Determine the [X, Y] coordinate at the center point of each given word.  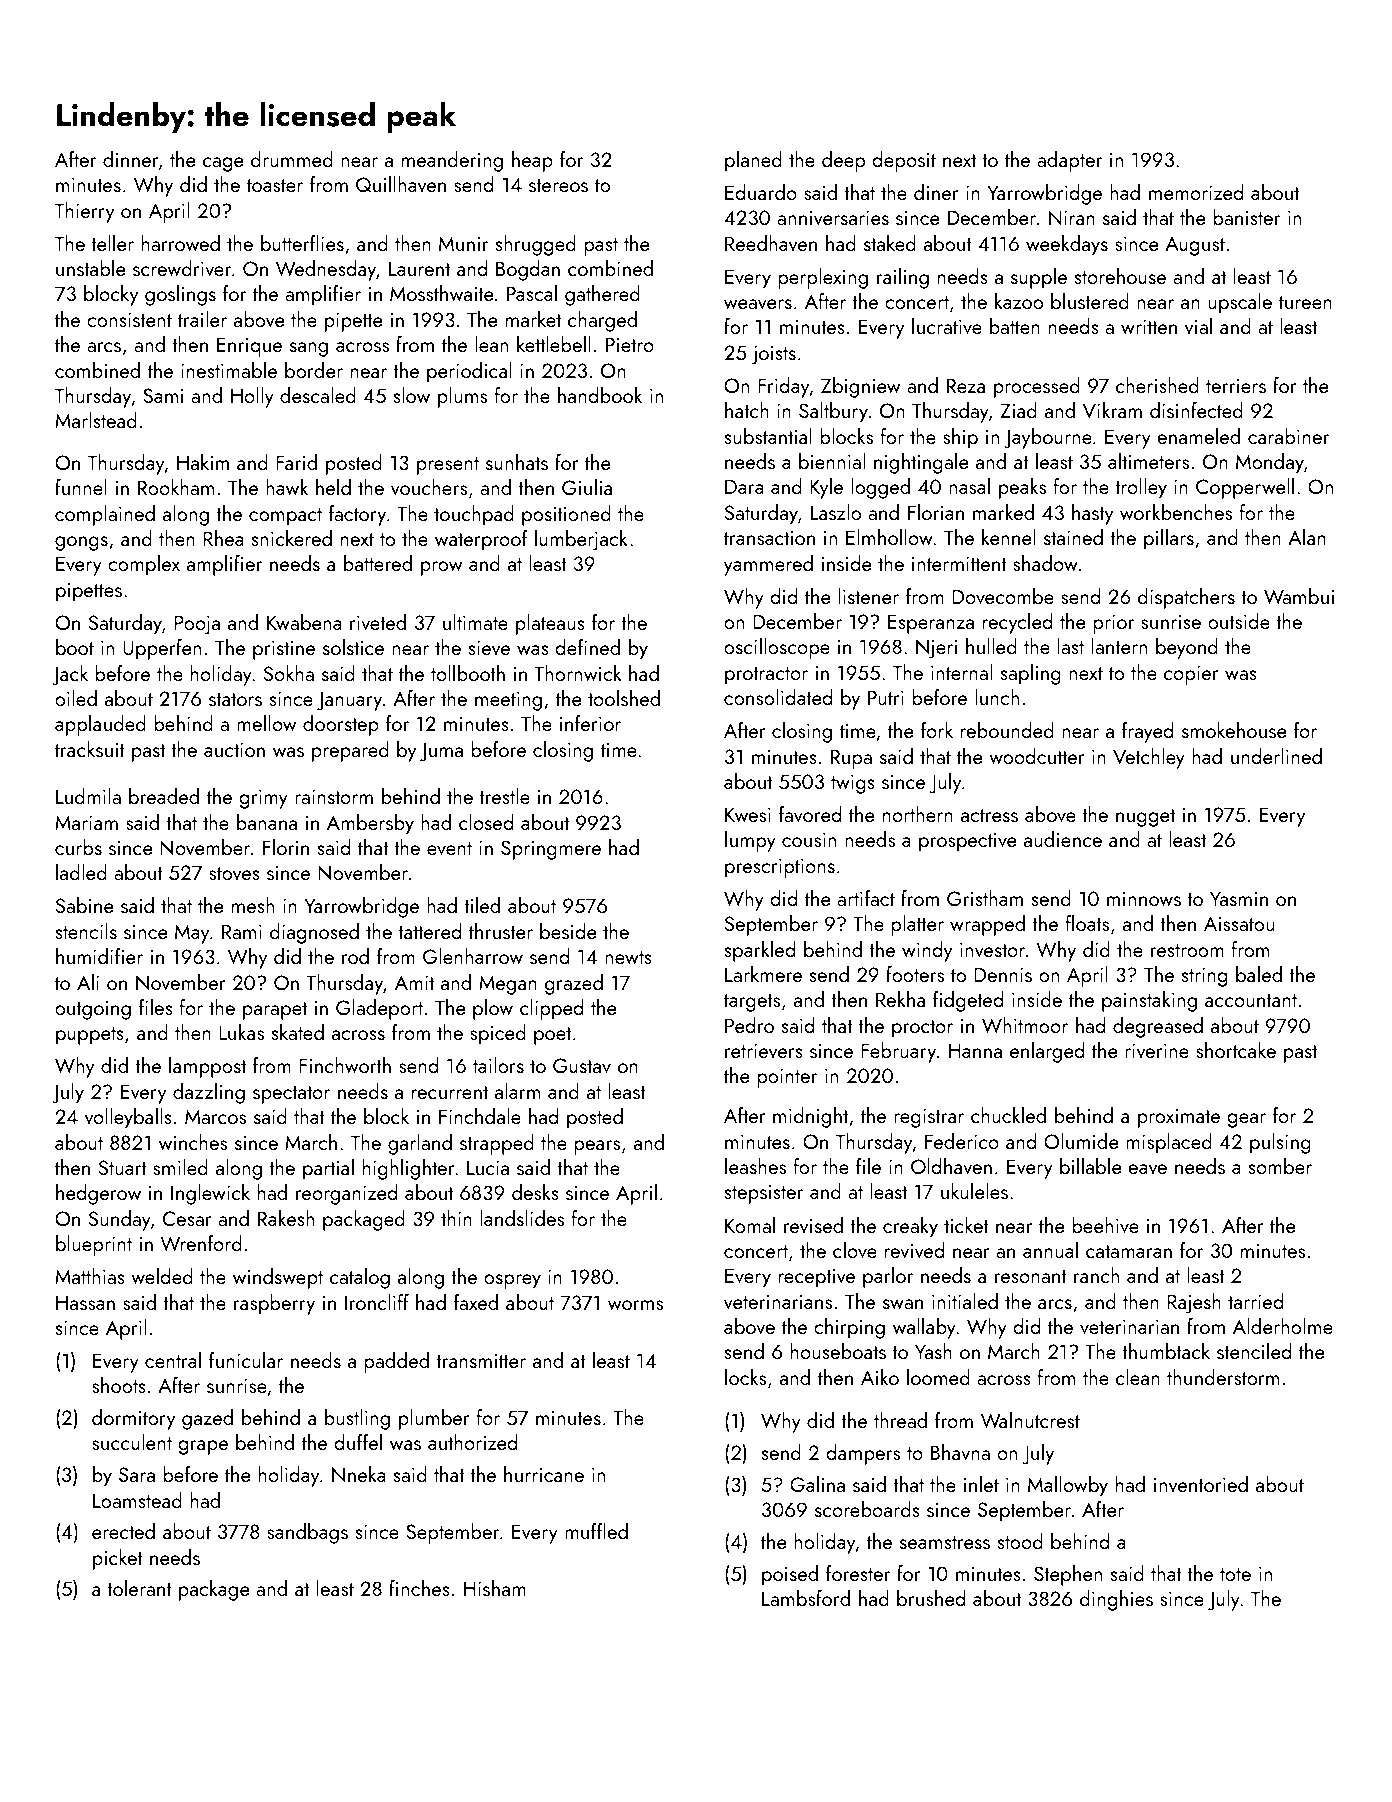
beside [568, 931]
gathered [602, 295]
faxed [476, 1302]
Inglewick [210, 1194]
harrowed [181, 243]
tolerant [139, 1588]
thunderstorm [1223, 1377]
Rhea [223, 538]
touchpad [474, 515]
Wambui [1299, 596]
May [192, 934]
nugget [1145, 818]
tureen [1305, 302]
